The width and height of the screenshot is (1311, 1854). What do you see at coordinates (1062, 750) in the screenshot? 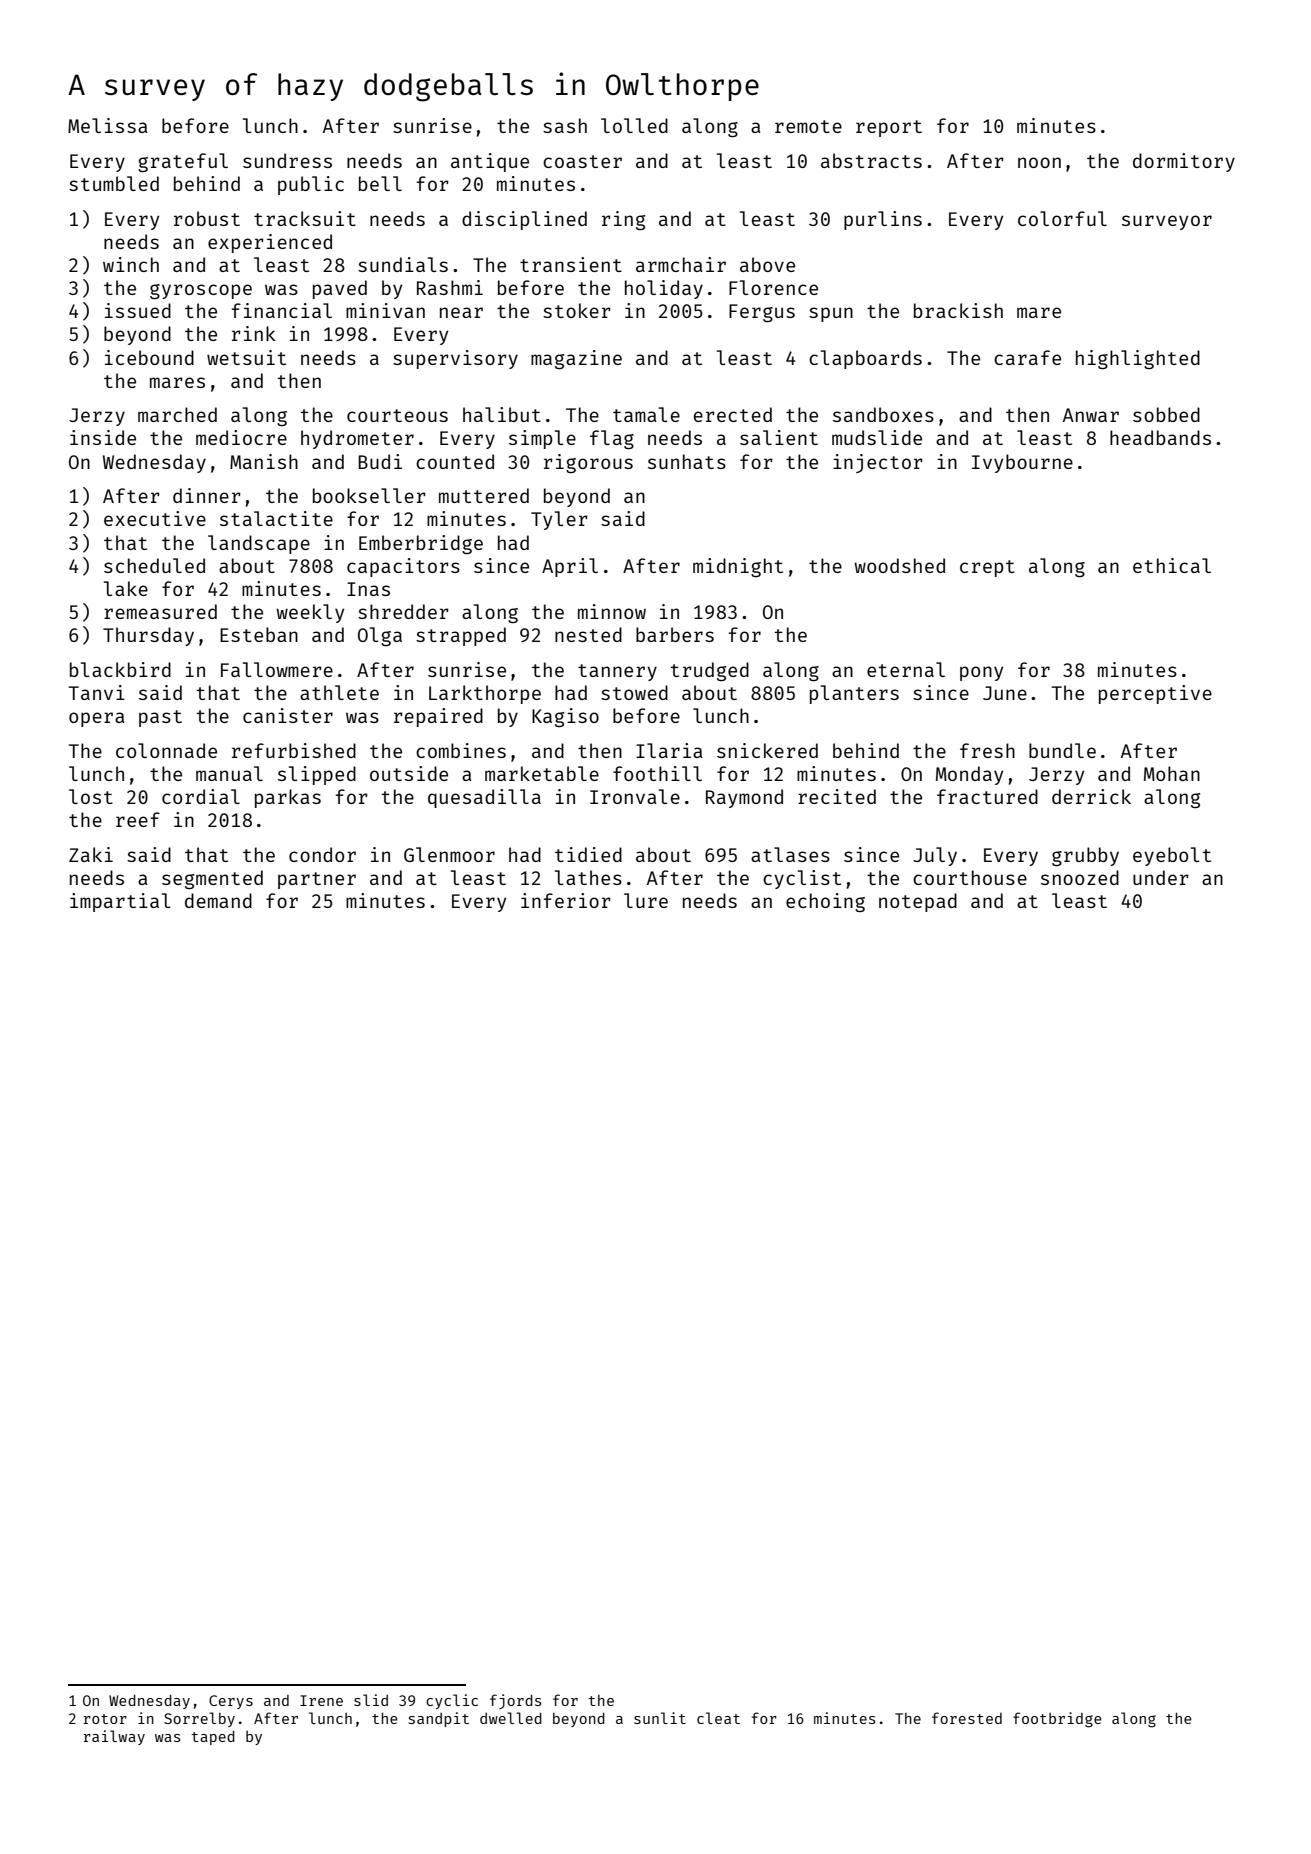
I see `bundle` at bounding box center [1062, 750].
